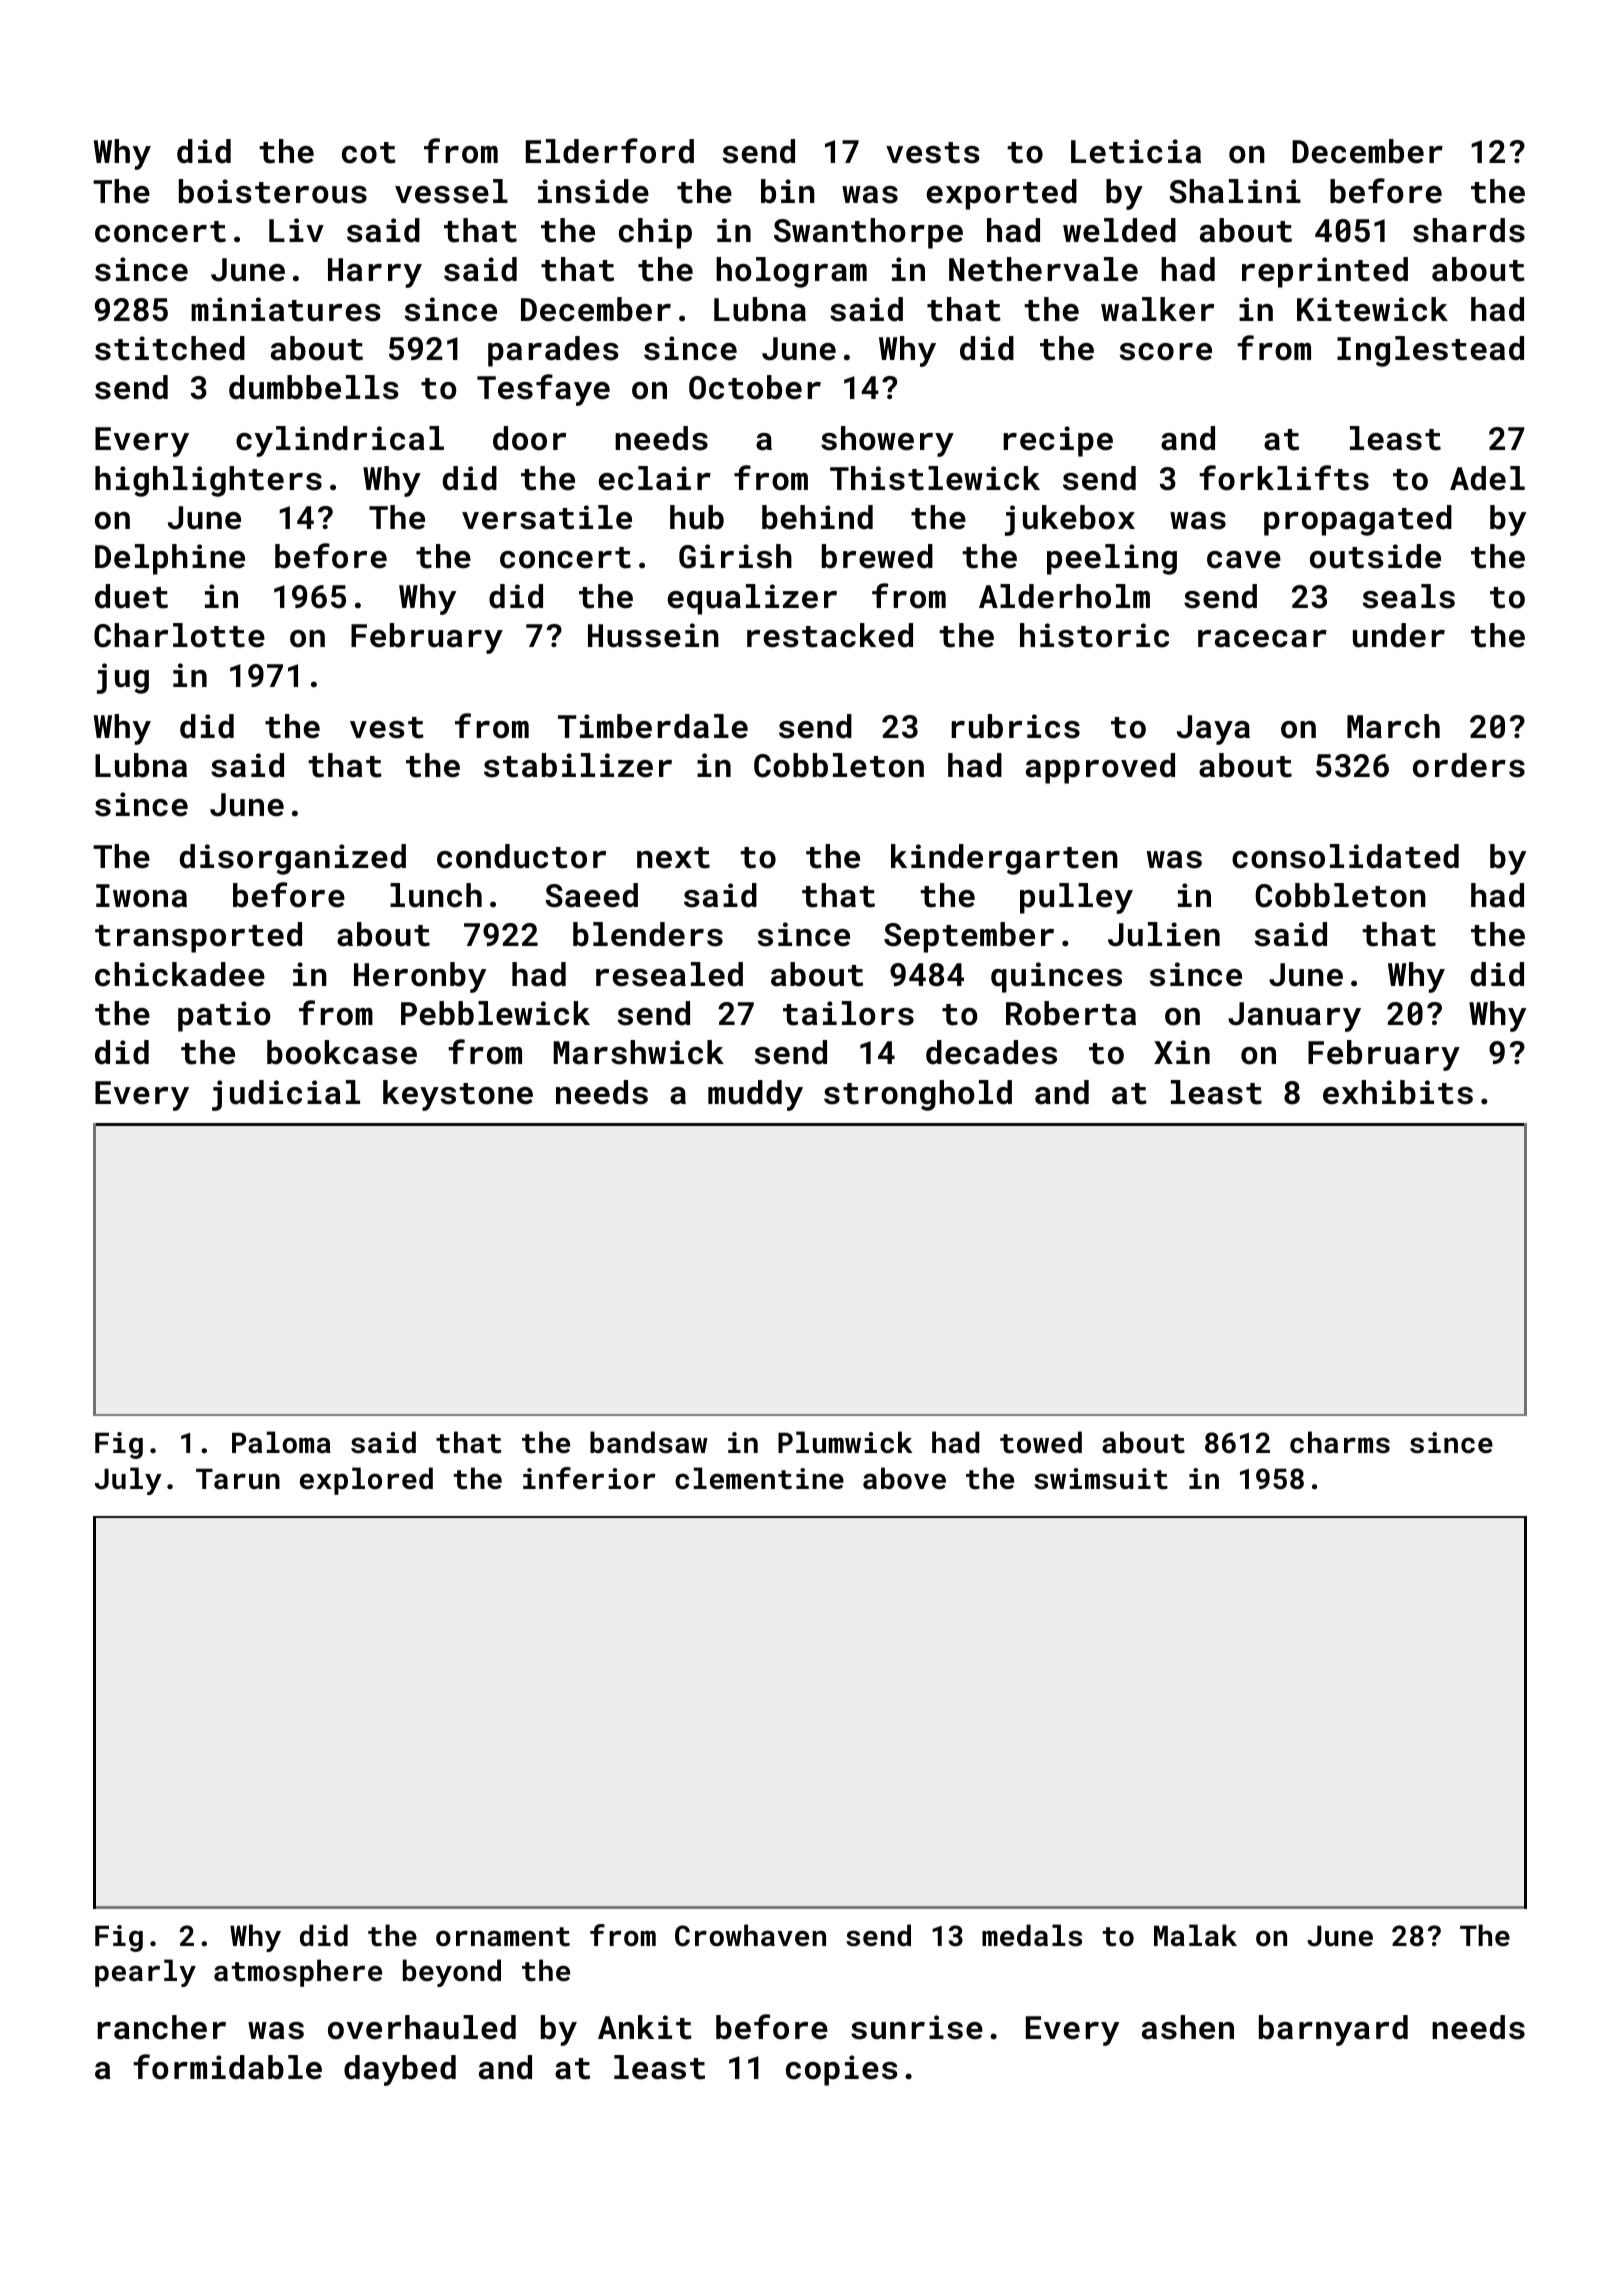  I want to click on Leticia, so click(1136, 151).
